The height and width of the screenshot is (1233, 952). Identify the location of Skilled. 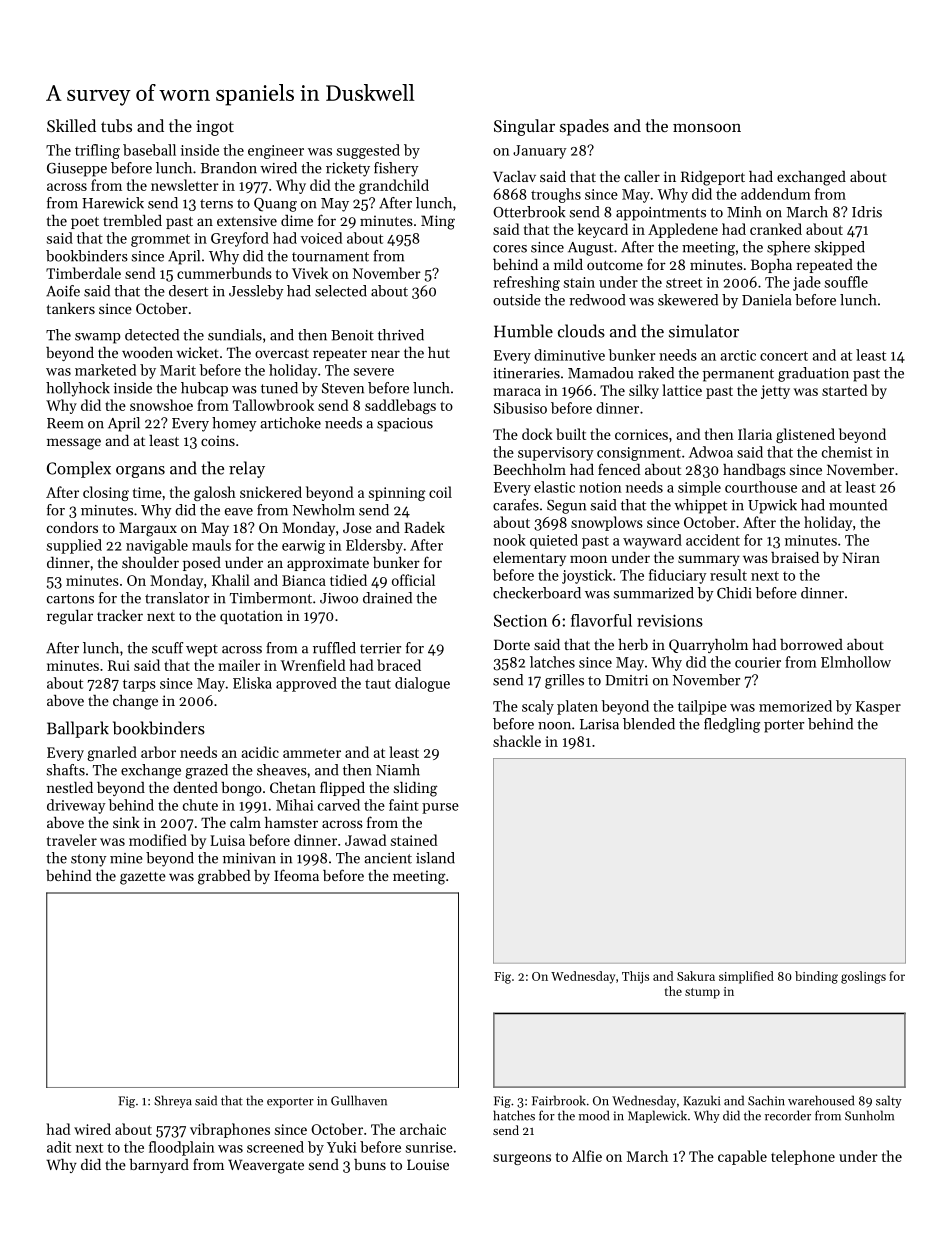
(71, 125).
